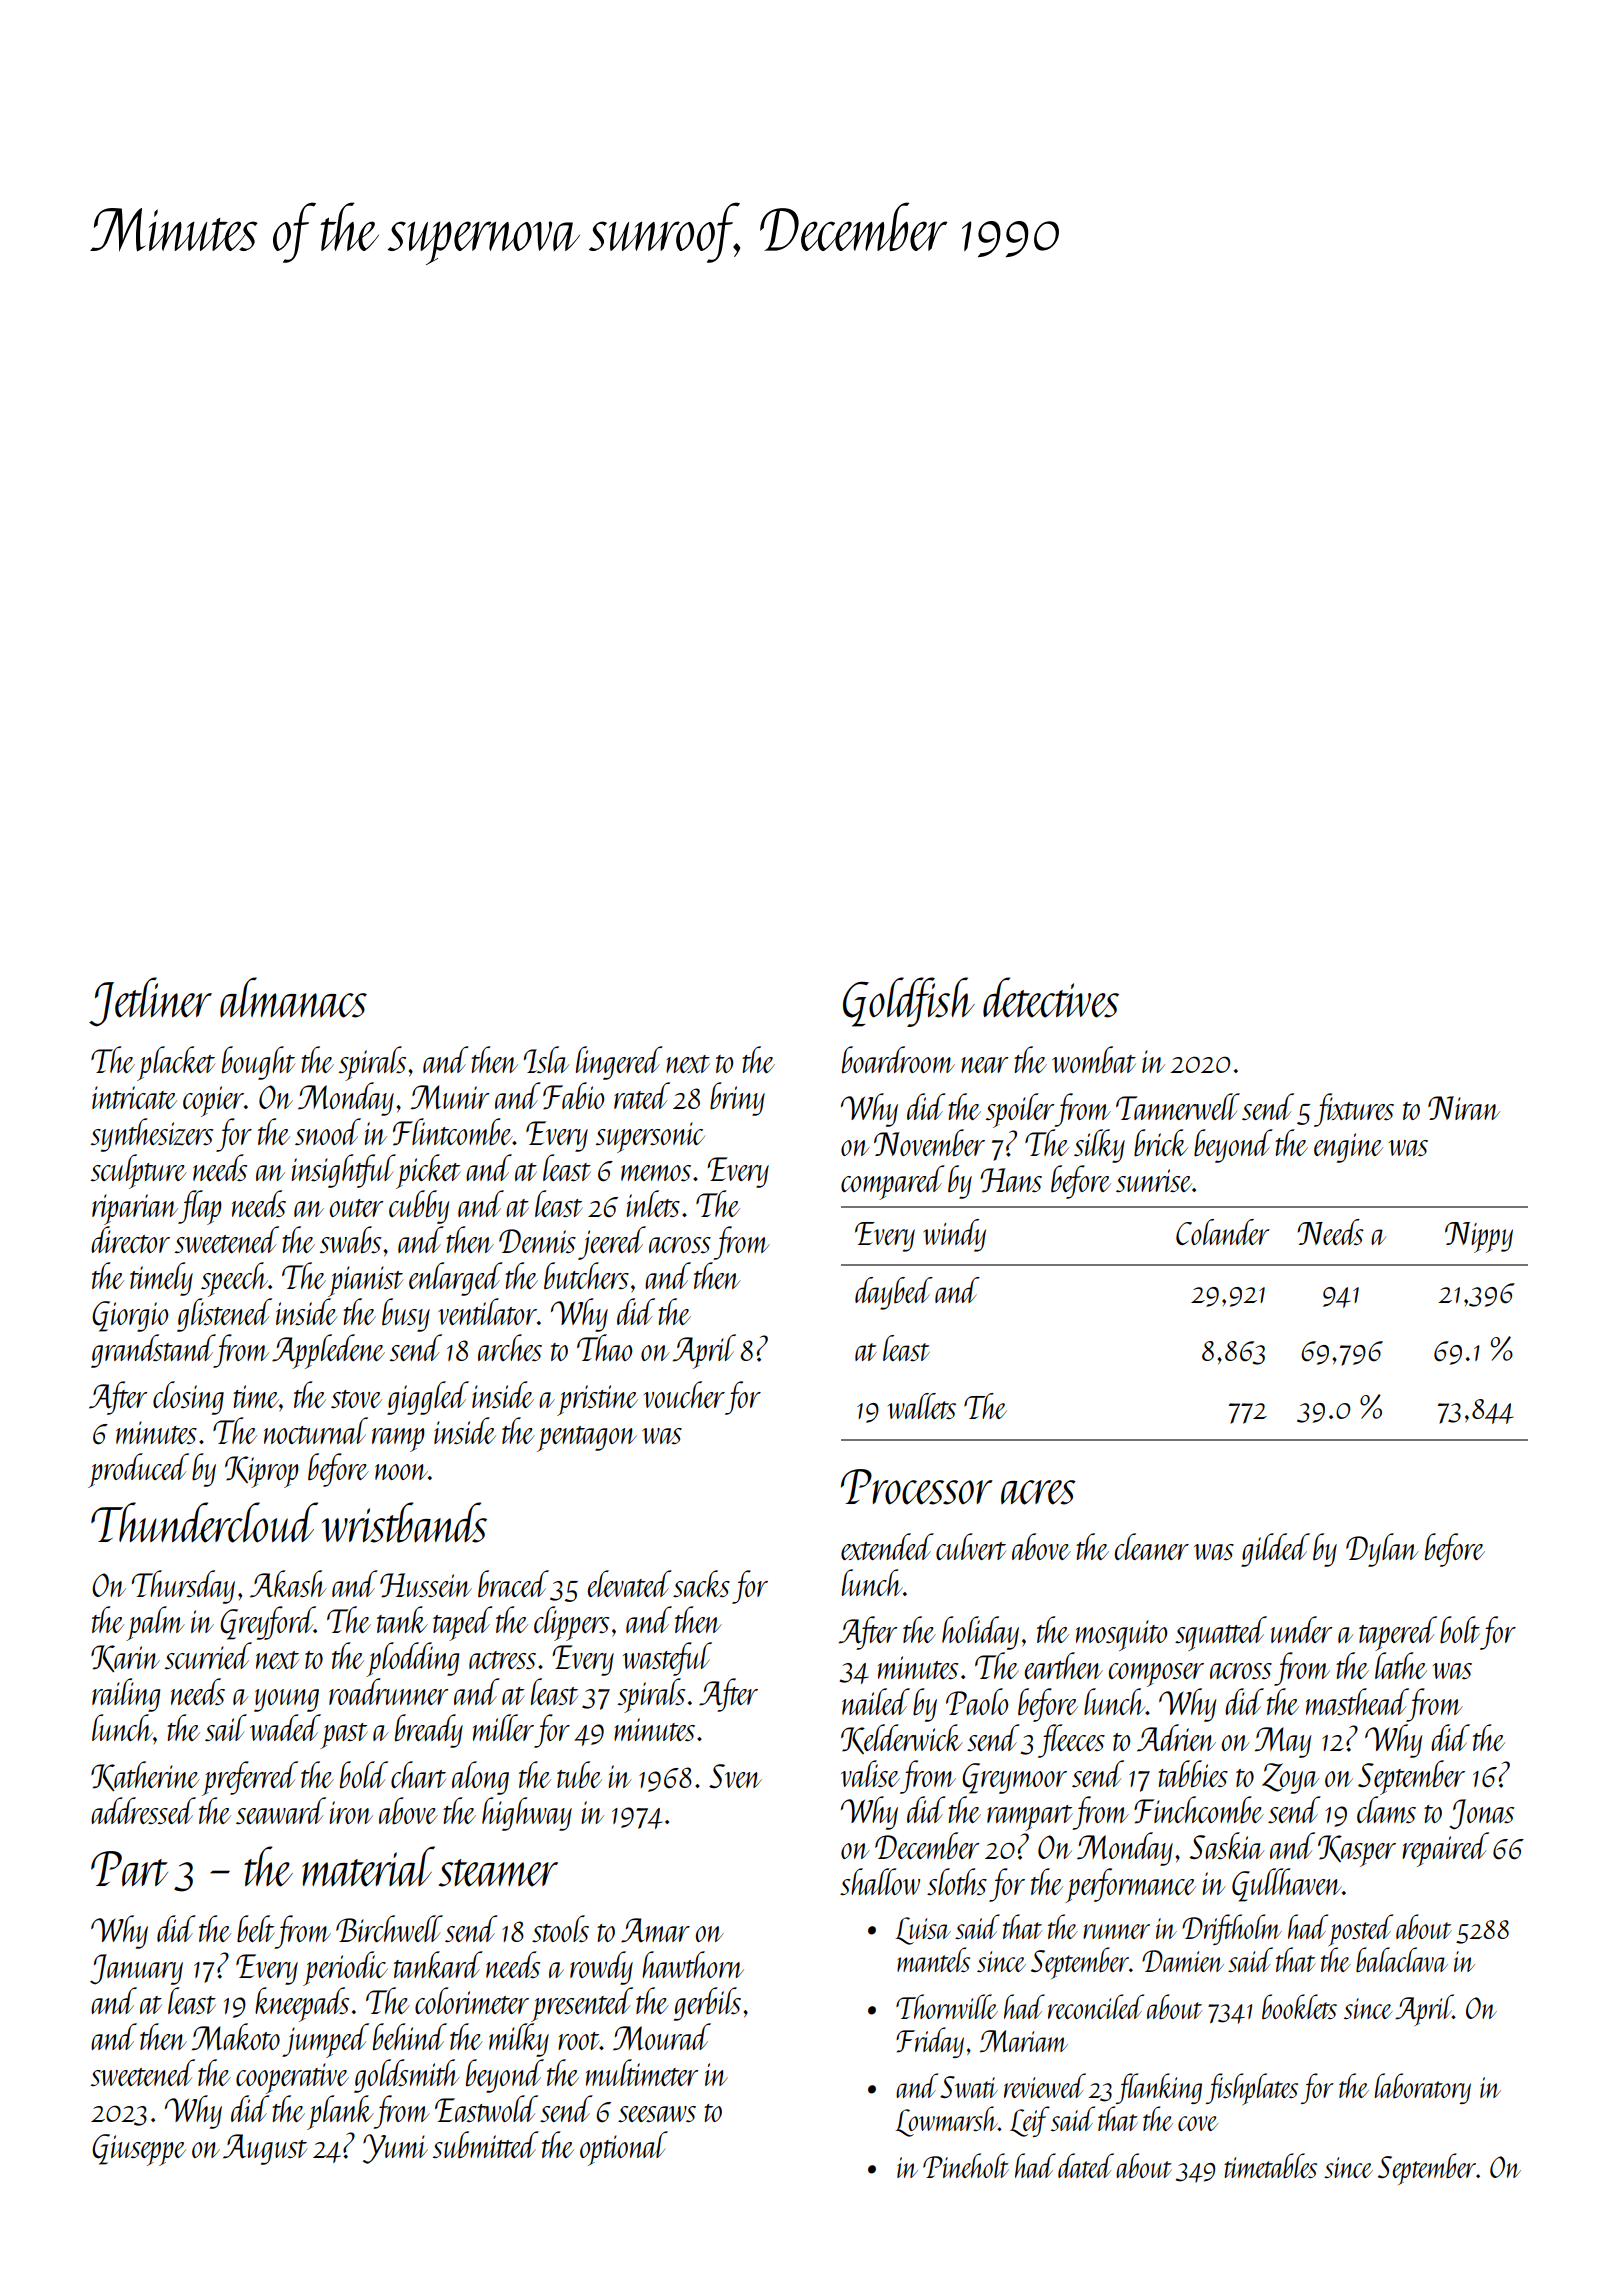 The image size is (1620, 2292). What do you see at coordinates (1348, 1148) in the screenshot?
I see `engine` at bounding box center [1348, 1148].
